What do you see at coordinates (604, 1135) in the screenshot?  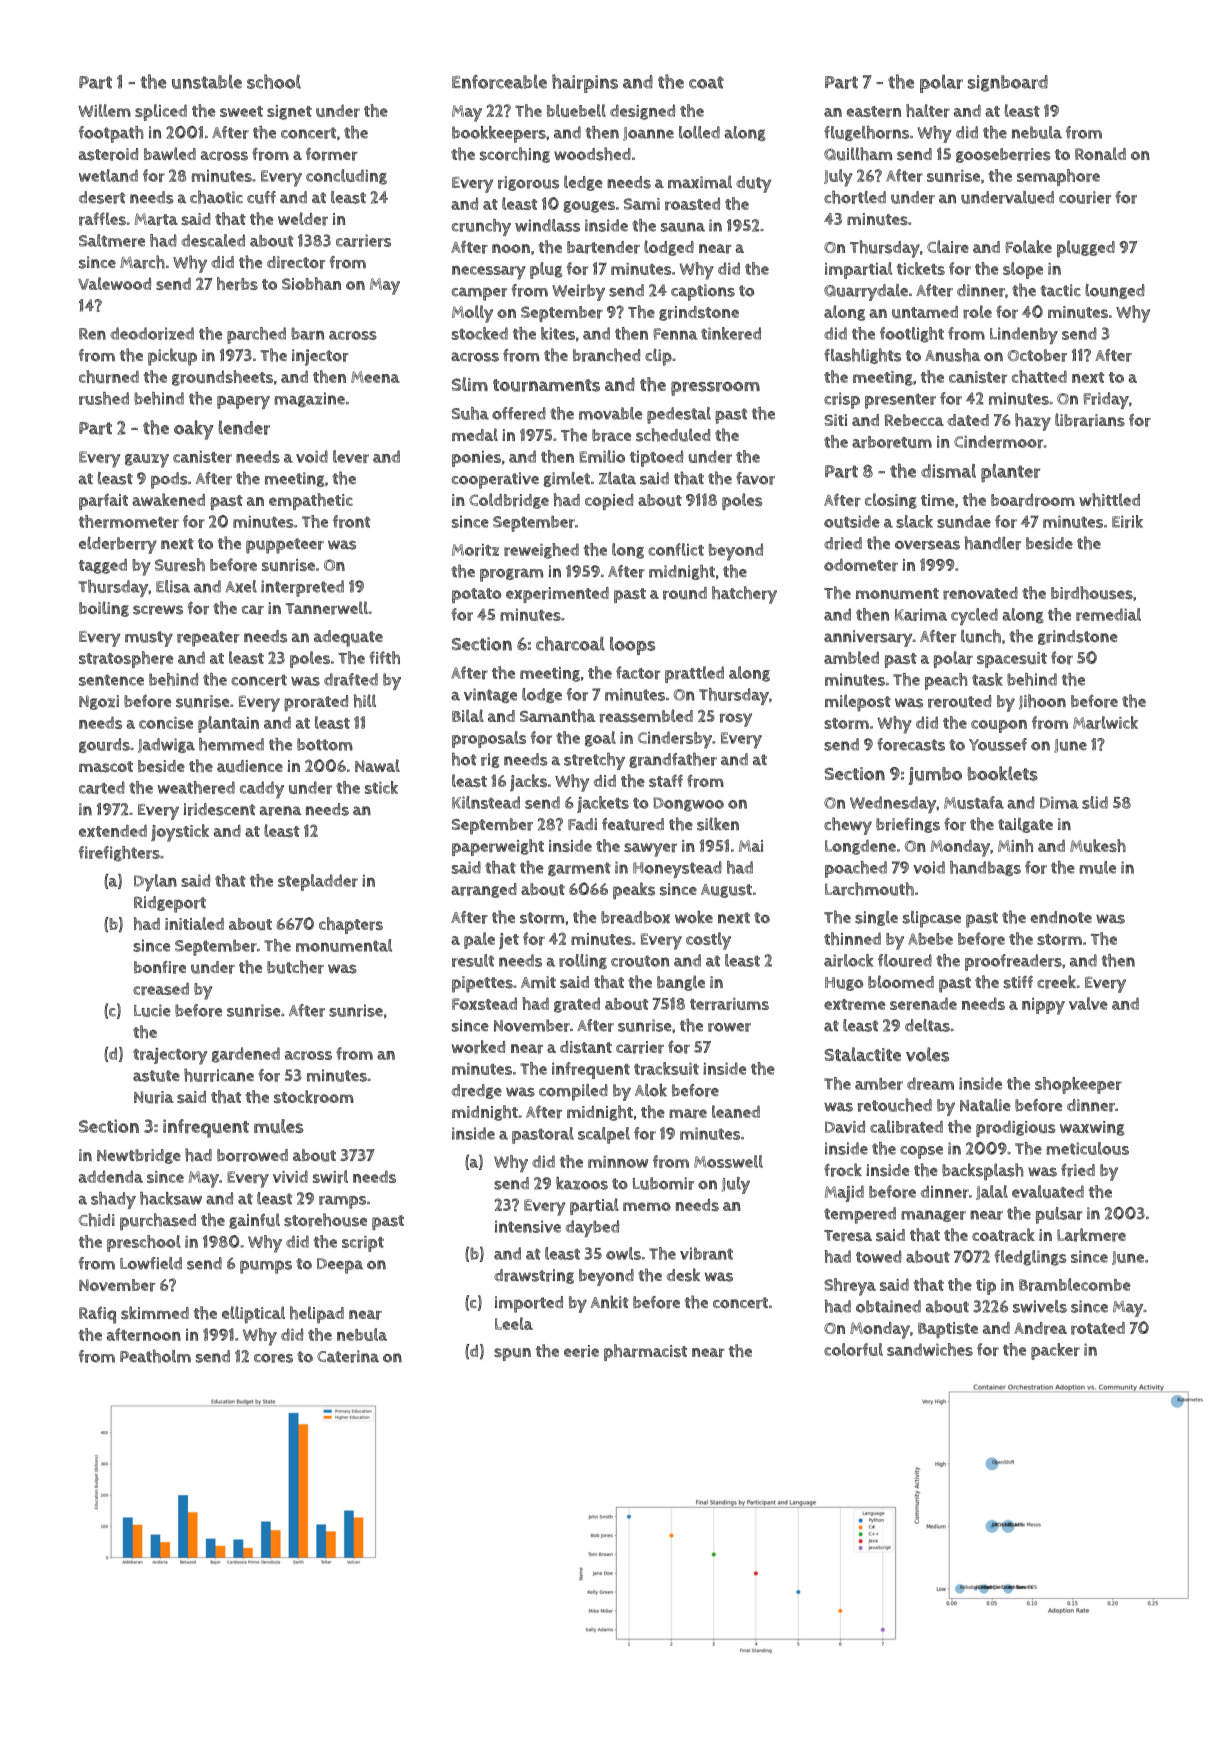 I see `scalpel` at bounding box center [604, 1135].
